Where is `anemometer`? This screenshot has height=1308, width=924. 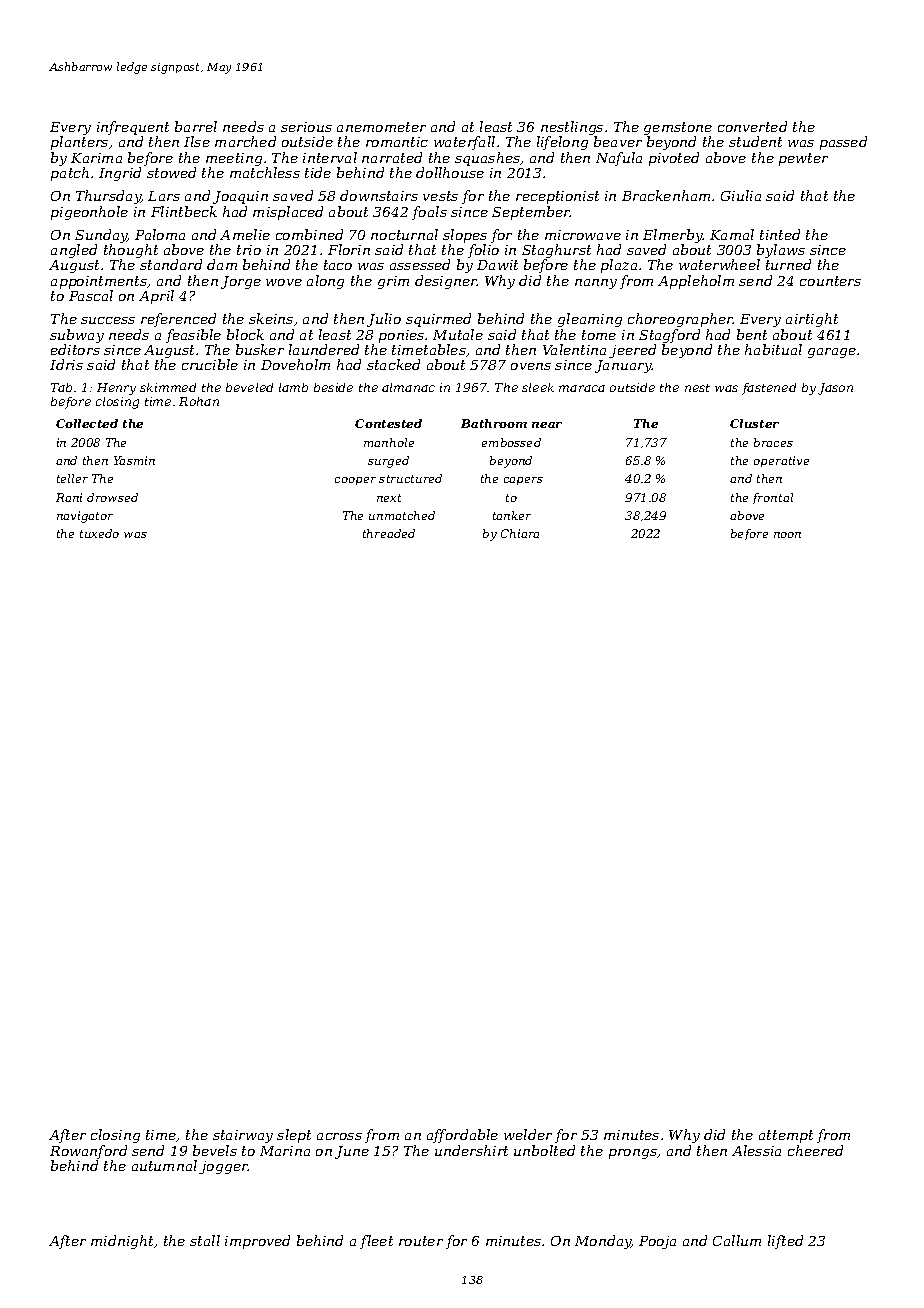
anemometer is located at coordinates (381, 127).
